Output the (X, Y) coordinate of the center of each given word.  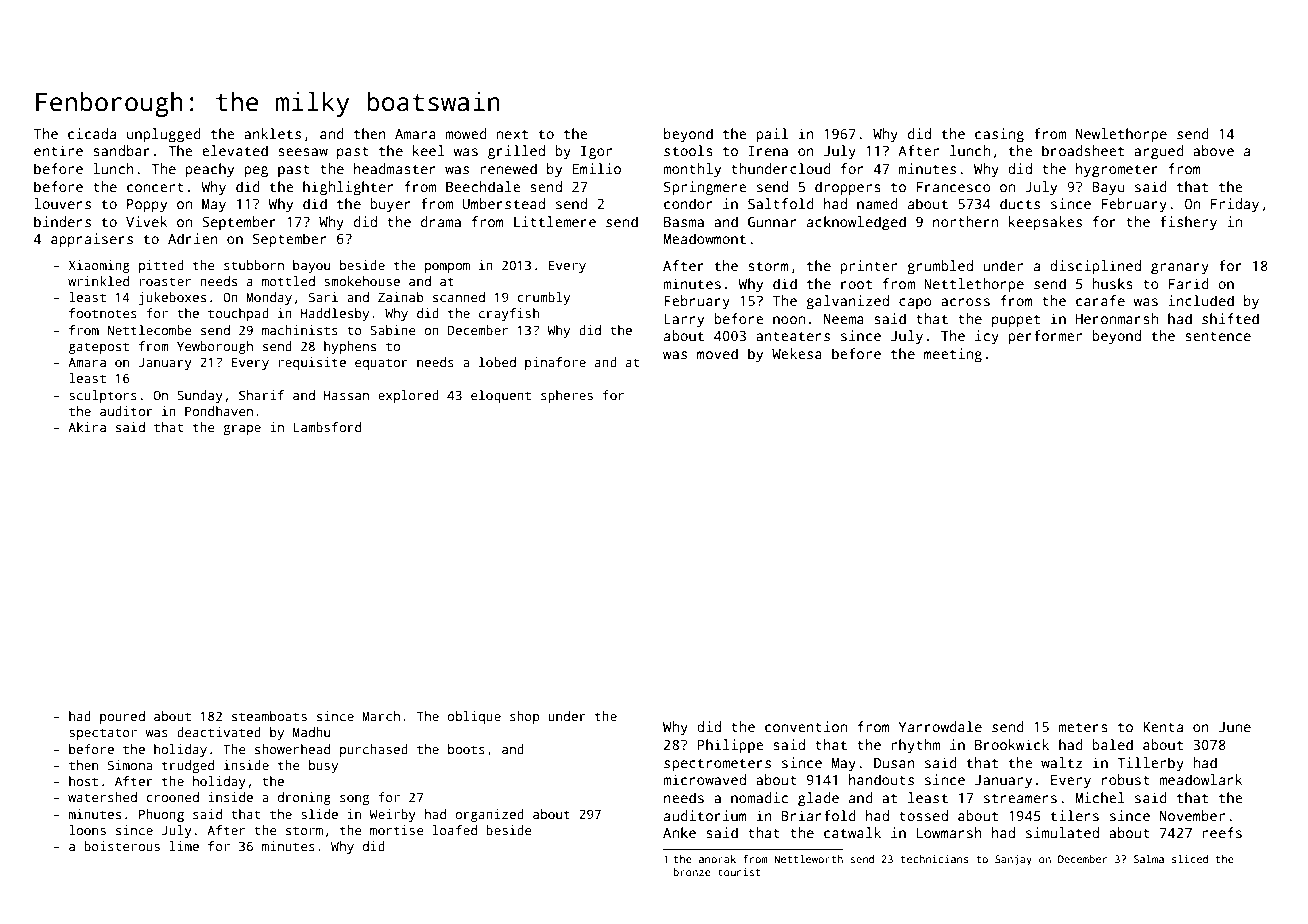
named (877, 203)
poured (122, 717)
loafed (455, 830)
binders (62, 221)
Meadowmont (704, 238)
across (965, 302)
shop (525, 717)
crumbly (543, 298)
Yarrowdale (940, 726)
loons (87, 830)
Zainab (401, 297)
